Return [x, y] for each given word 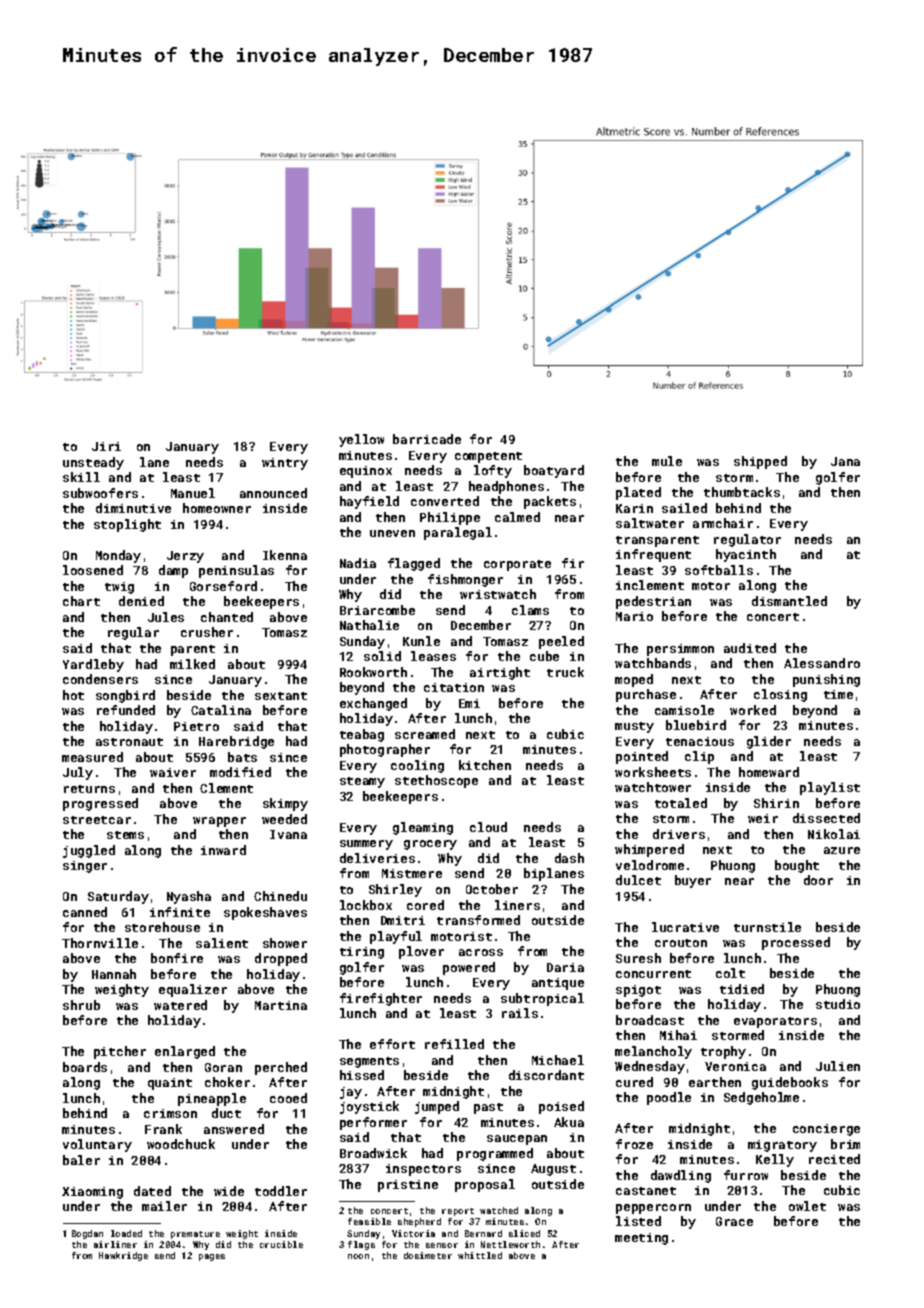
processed [796, 943]
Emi [469, 703]
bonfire [177, 958]
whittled [480, 1255]
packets [550, 502]
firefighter [381, 999]
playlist [830, 788]
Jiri [106, 446]
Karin [634, 508]
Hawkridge [123, 1256]
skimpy [285, 804]
